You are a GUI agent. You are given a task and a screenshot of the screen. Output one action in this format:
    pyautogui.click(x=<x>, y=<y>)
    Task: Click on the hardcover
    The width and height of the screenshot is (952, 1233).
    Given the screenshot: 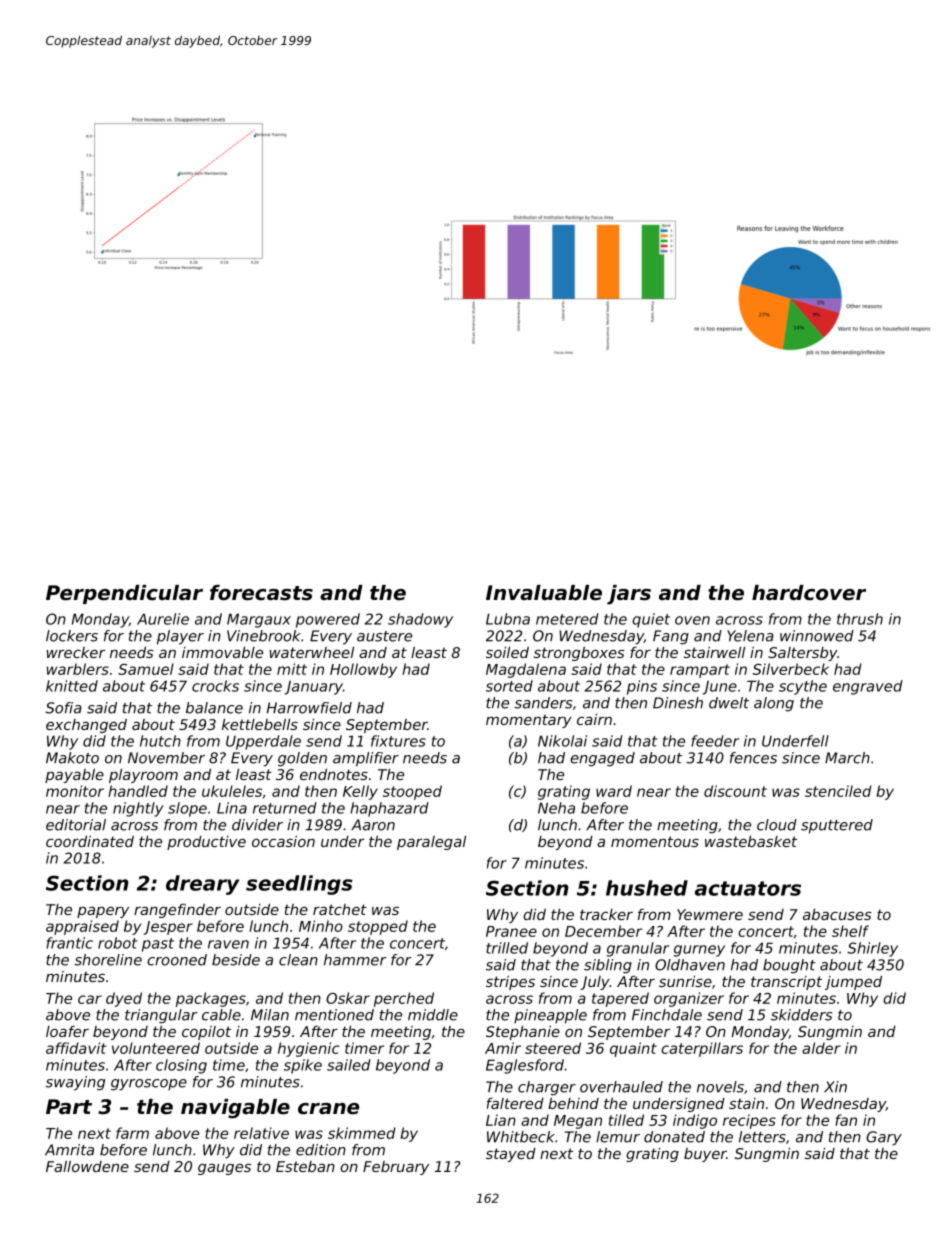 What is the action you would take?
    pyautogui.click(x=809, y=593)
